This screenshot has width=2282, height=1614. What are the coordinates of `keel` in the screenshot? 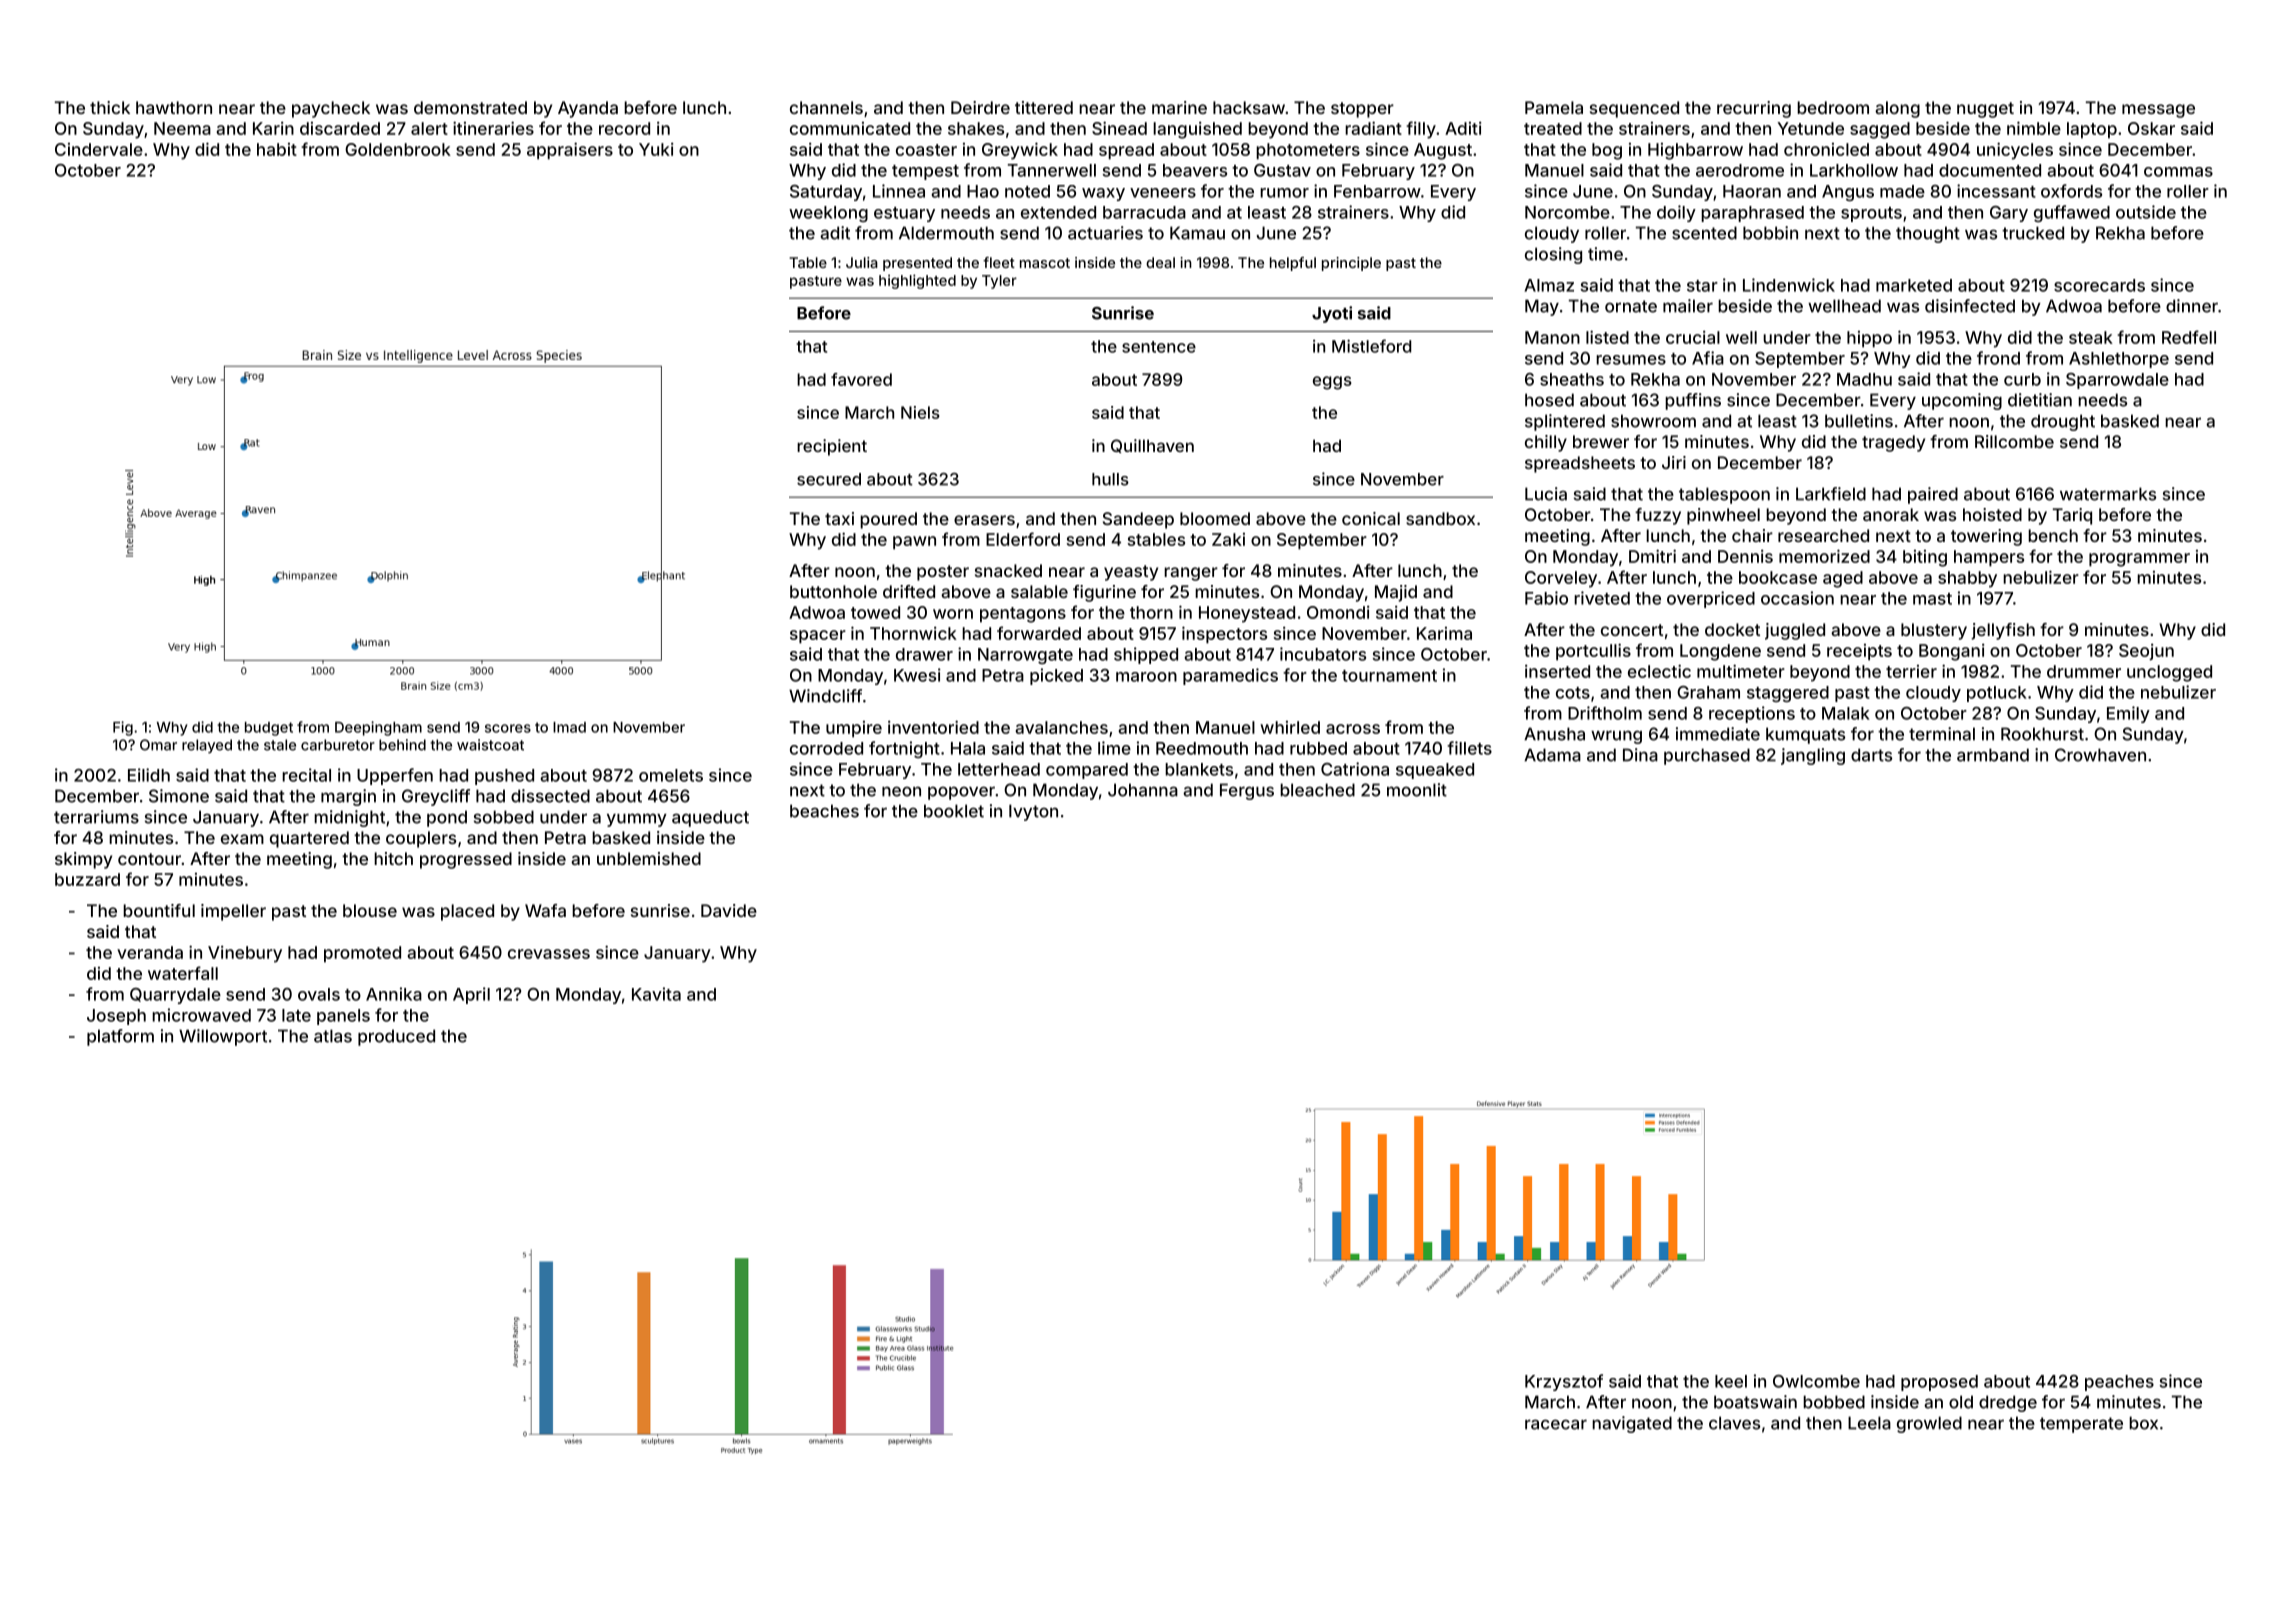 It's located at (1731, 1381).
